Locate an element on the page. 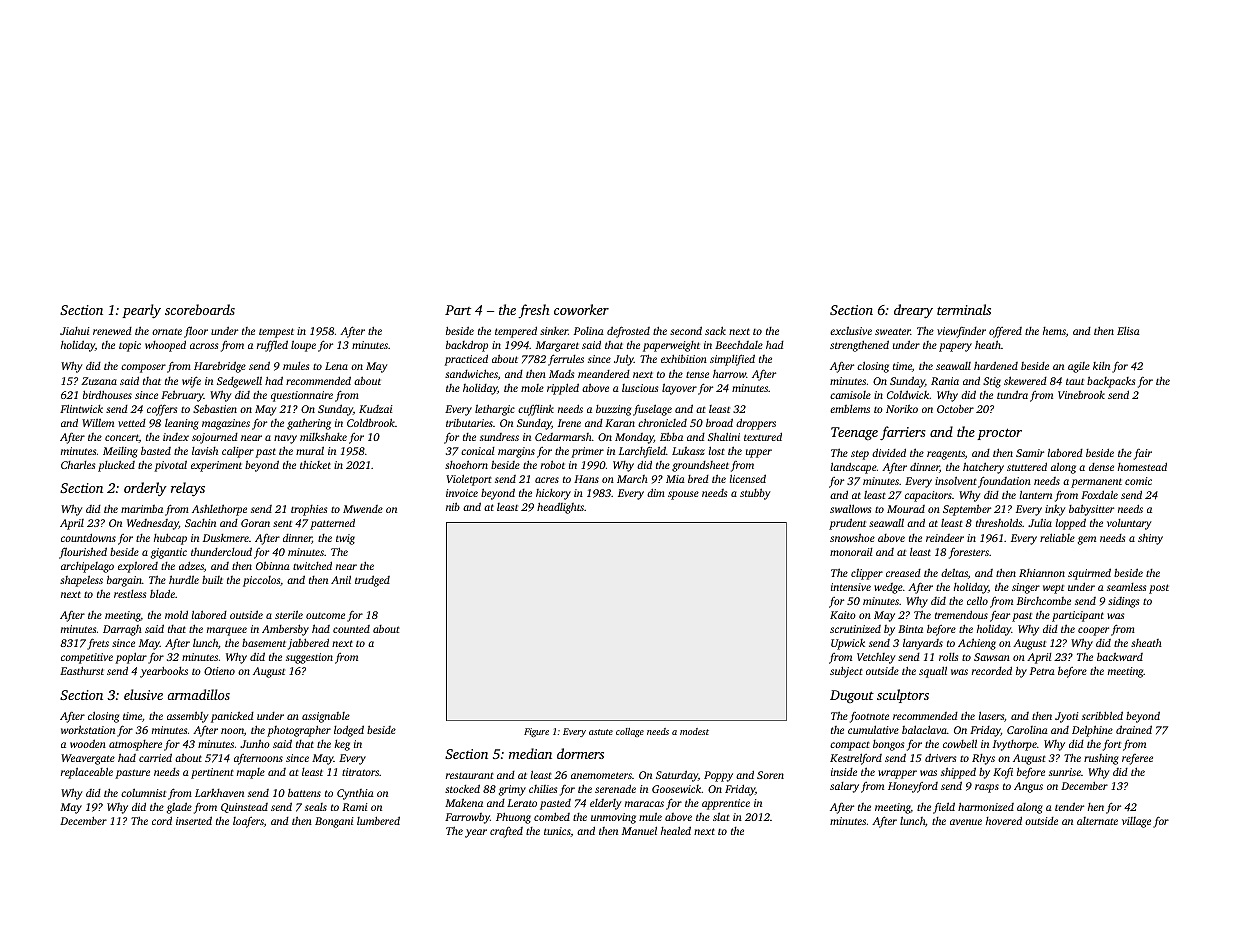  assignable is located at coordinates (326, 717).
